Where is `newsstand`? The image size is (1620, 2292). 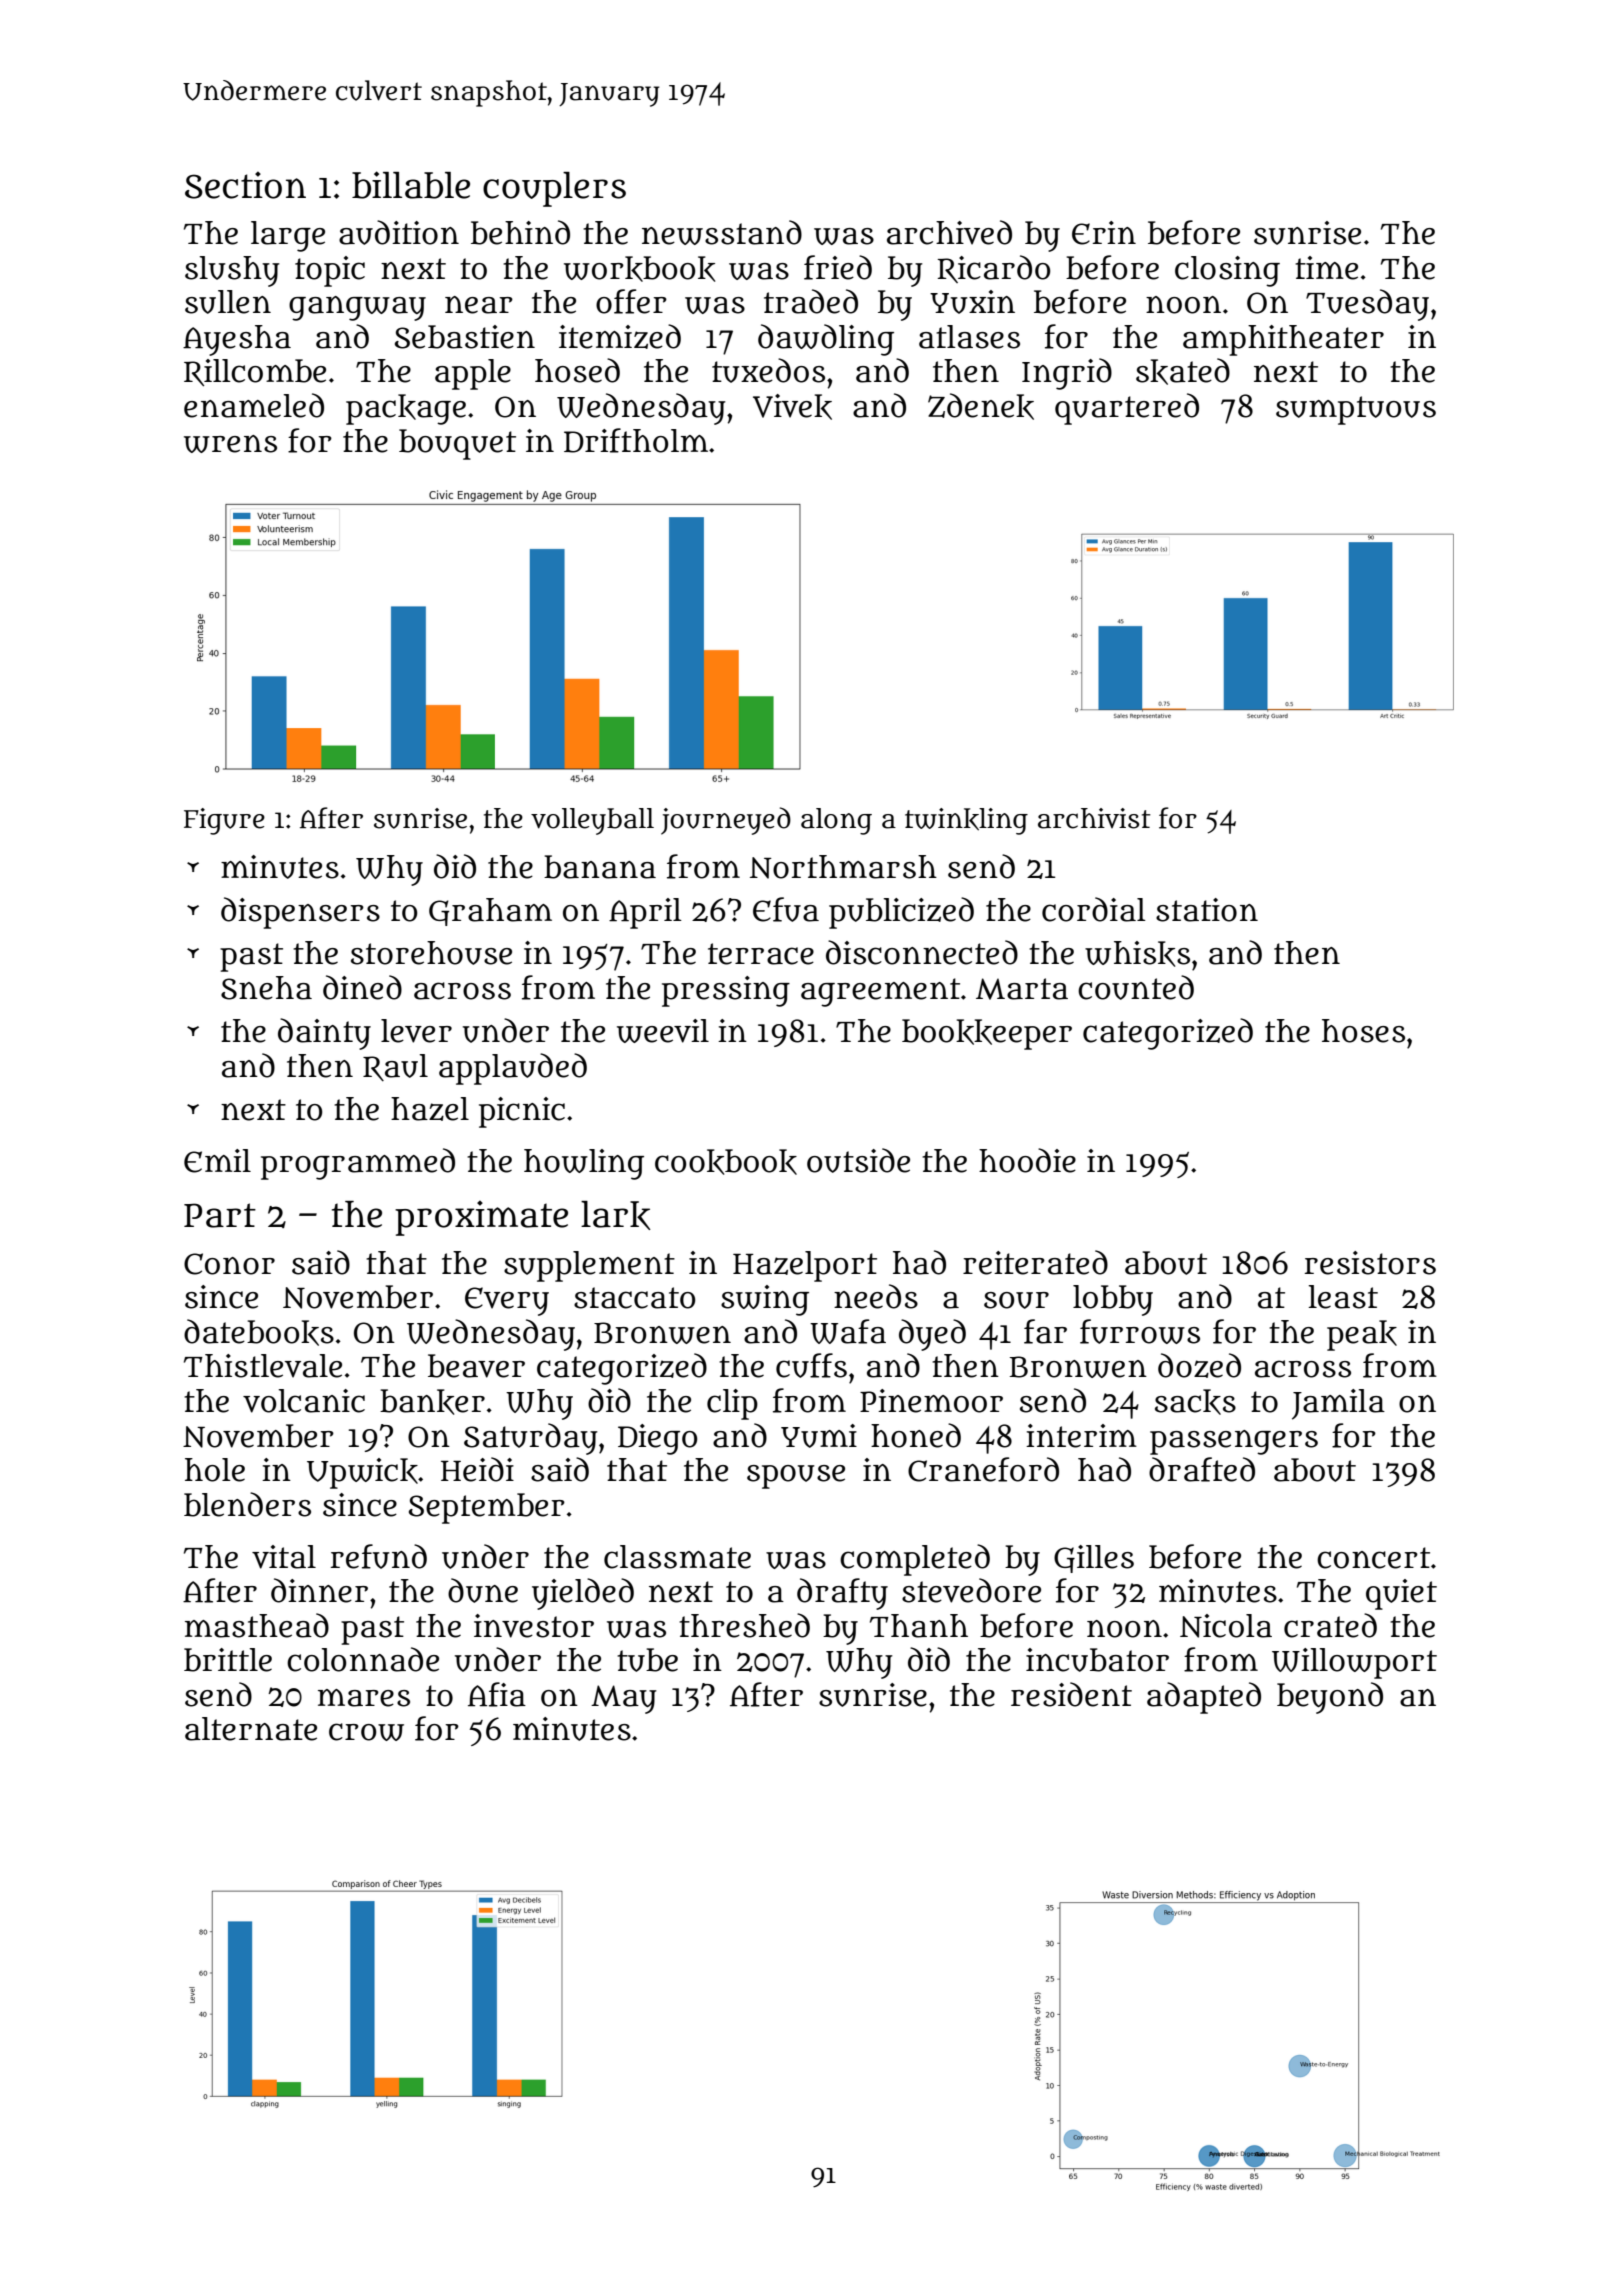
newsstand is located at coordinates (722, 232).
